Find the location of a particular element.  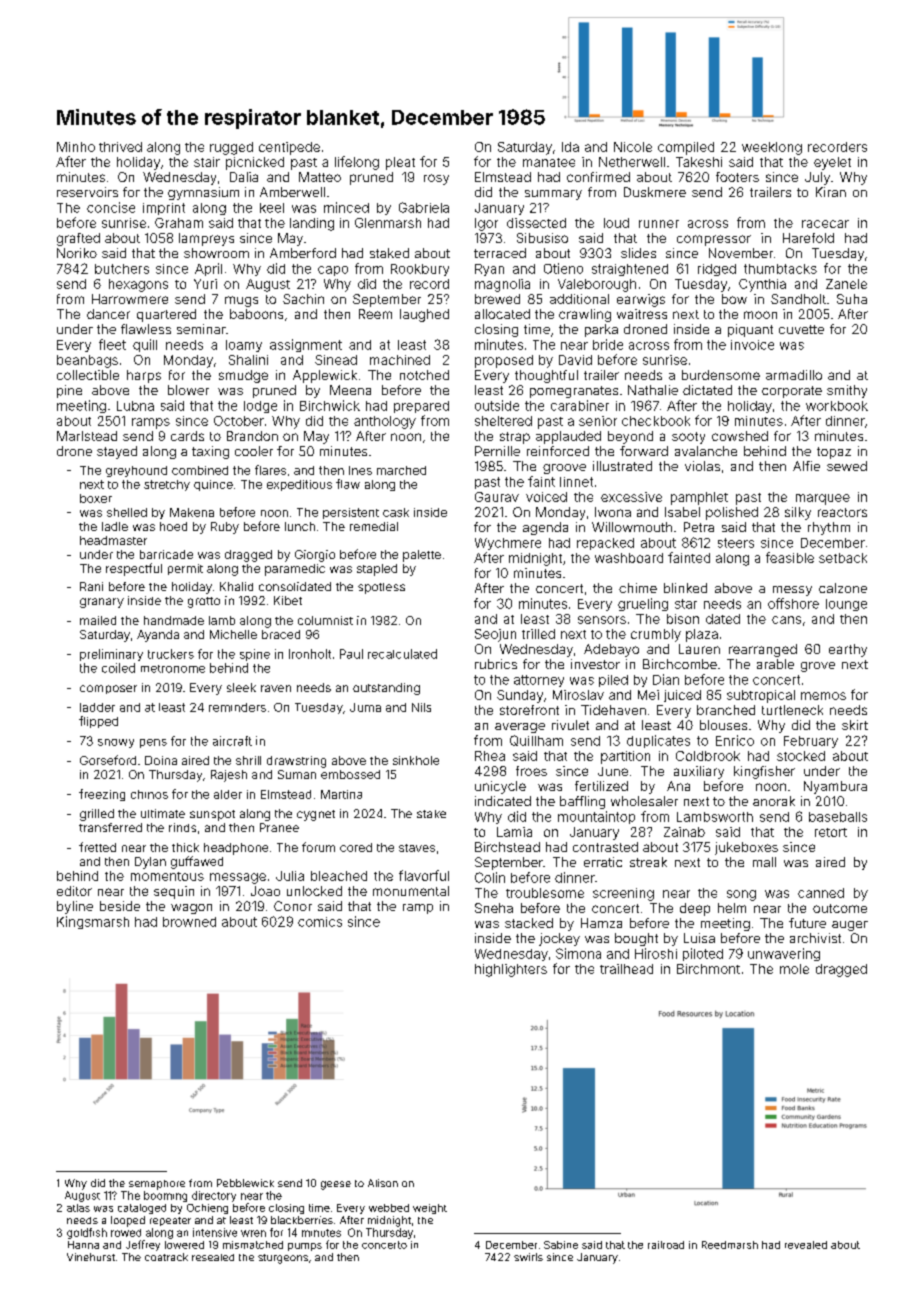

Minho is located at coordinates (76, 147).
